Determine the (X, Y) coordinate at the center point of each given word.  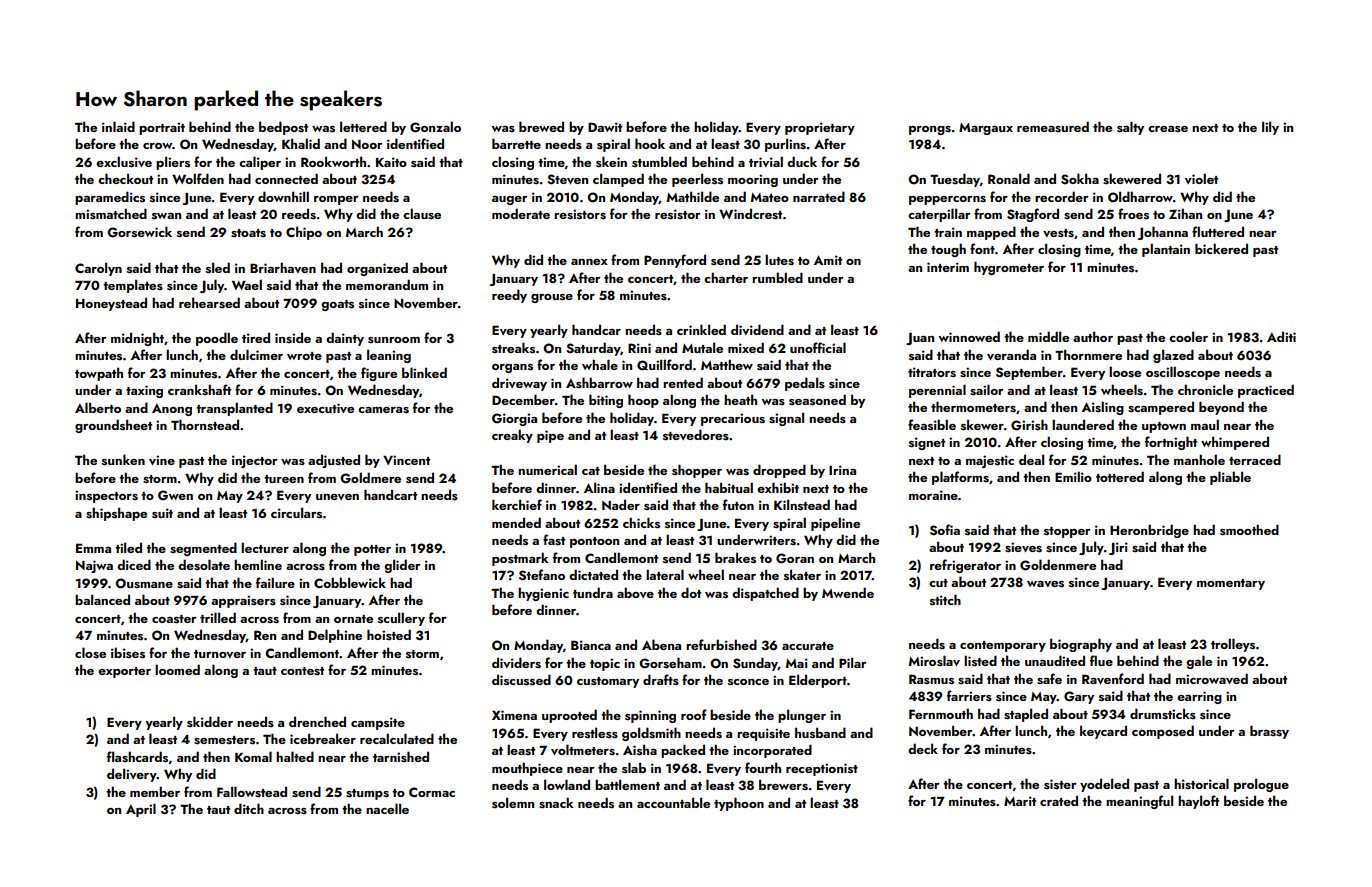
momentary (1231, 584)
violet (1201, 178)
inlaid (118, 126)
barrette (516, 143)
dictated (593, 574)
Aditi (1281, 336)
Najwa (94, 566)
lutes (779, 260)
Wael (247, 284)
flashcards (137, 757)
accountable (673, 802)
